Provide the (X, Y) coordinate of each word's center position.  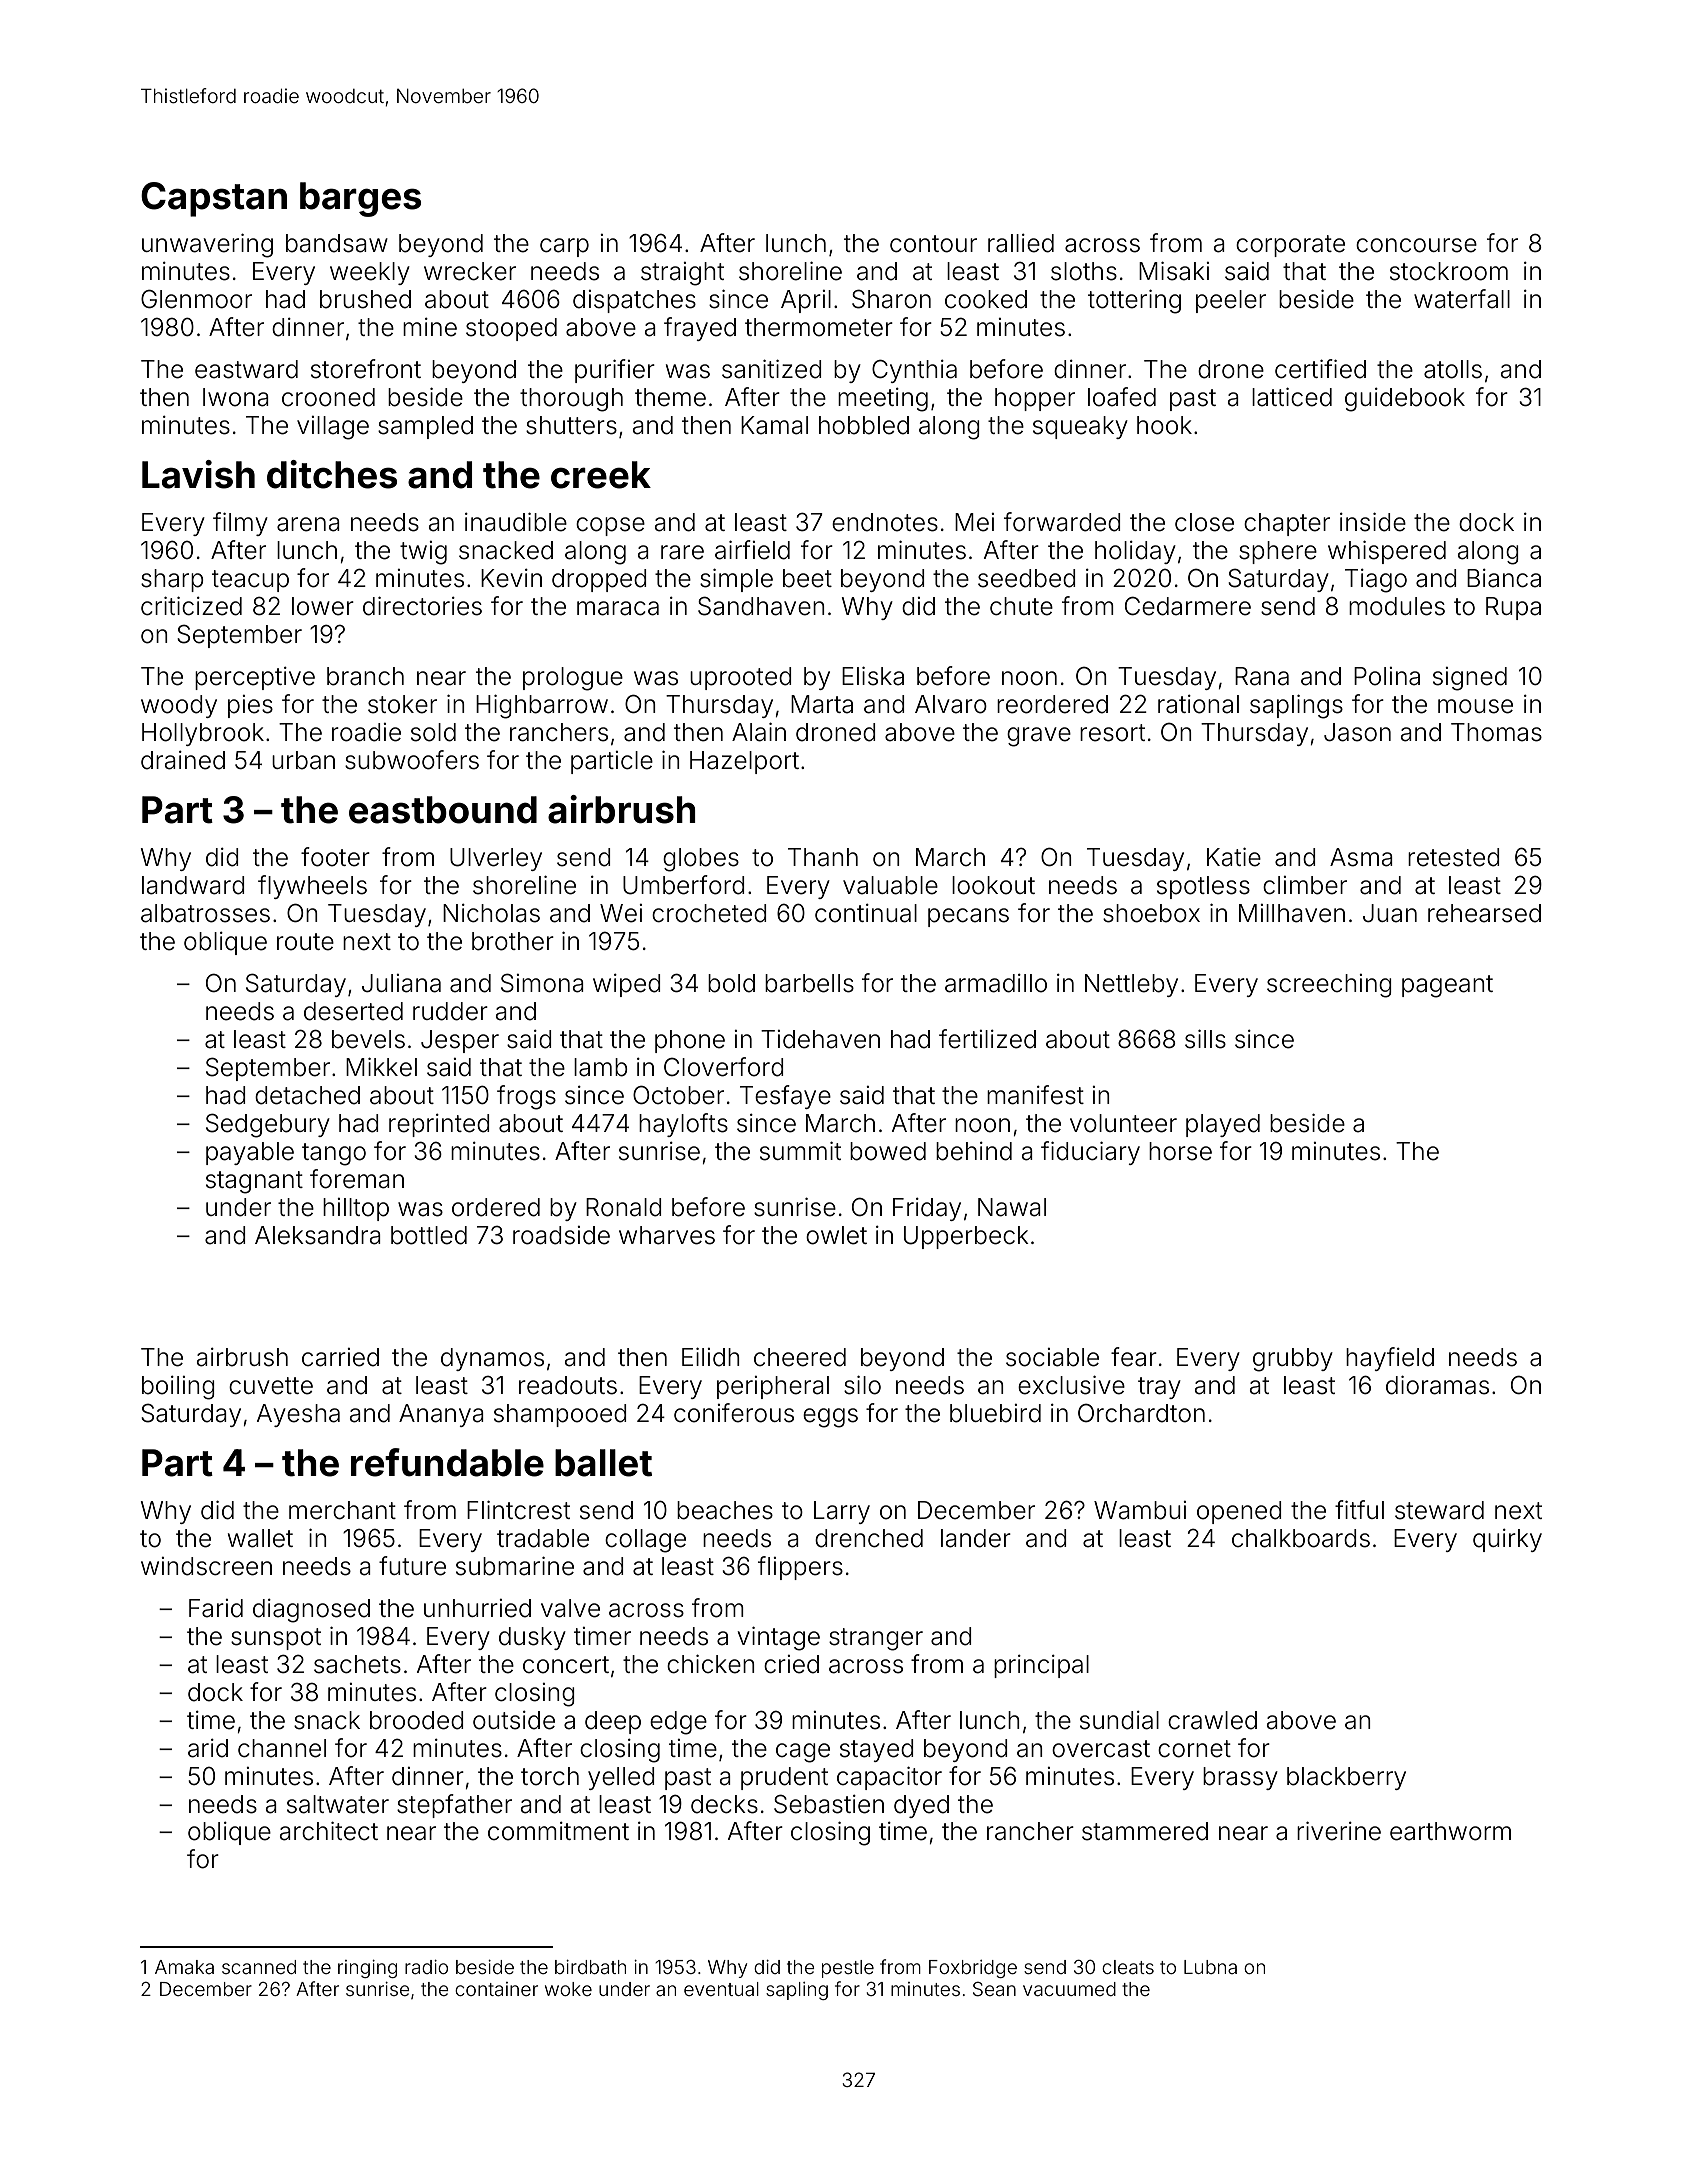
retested (1454, 857)
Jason (1357, 732)
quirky (1507, 1540)
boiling (178, 1388)
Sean (994, 1989)
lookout (993, 885)
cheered (800, 1357)
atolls (1453, 369)
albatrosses (205, 913)
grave (1039, 737)
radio (426, 1967)
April (806, 301)
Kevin (511, 578)
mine (430, 327)
